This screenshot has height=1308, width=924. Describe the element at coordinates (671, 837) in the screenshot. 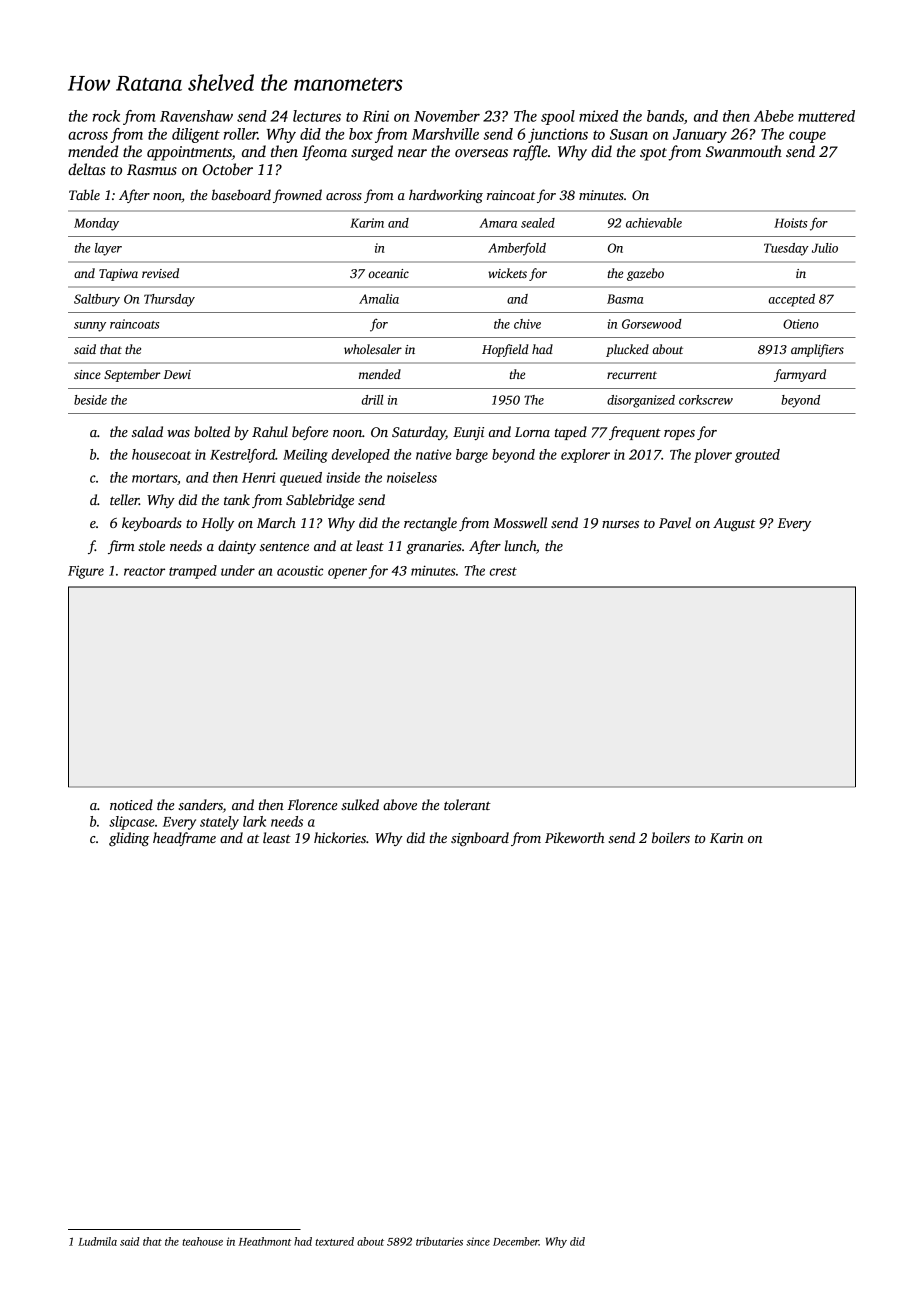

I see `boilers` at that location.
